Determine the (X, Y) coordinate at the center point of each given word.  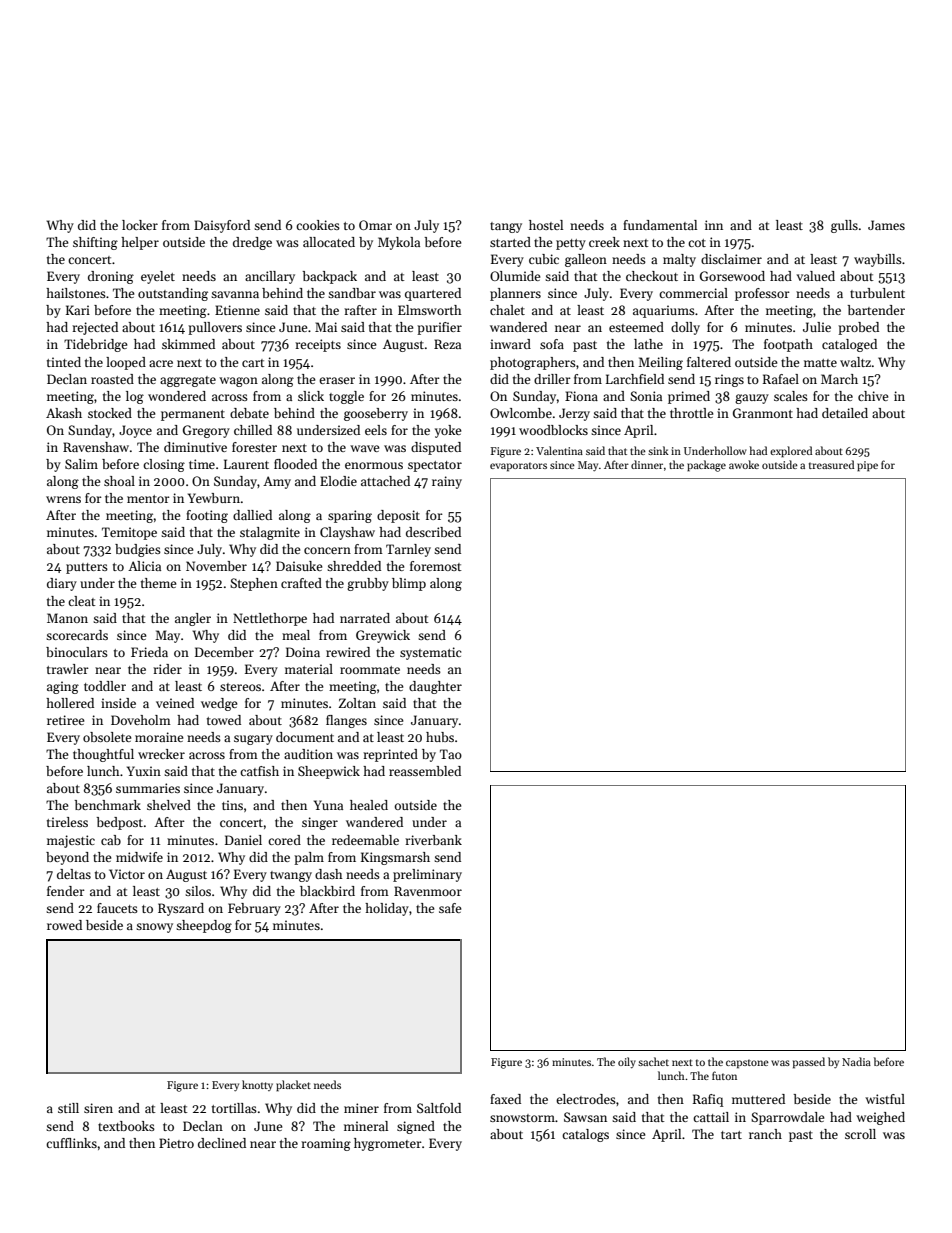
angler (193, 619)
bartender (876, 310)
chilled (253, 430)
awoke (744, 464)
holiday (387, 909)
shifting (95, 243)
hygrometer (388, 1144)
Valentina (559, 450)
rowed (64, 925)
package (706, 466)
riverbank (433, 840)
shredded (354, 566)
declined (222, 1143)
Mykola (399, 243)
